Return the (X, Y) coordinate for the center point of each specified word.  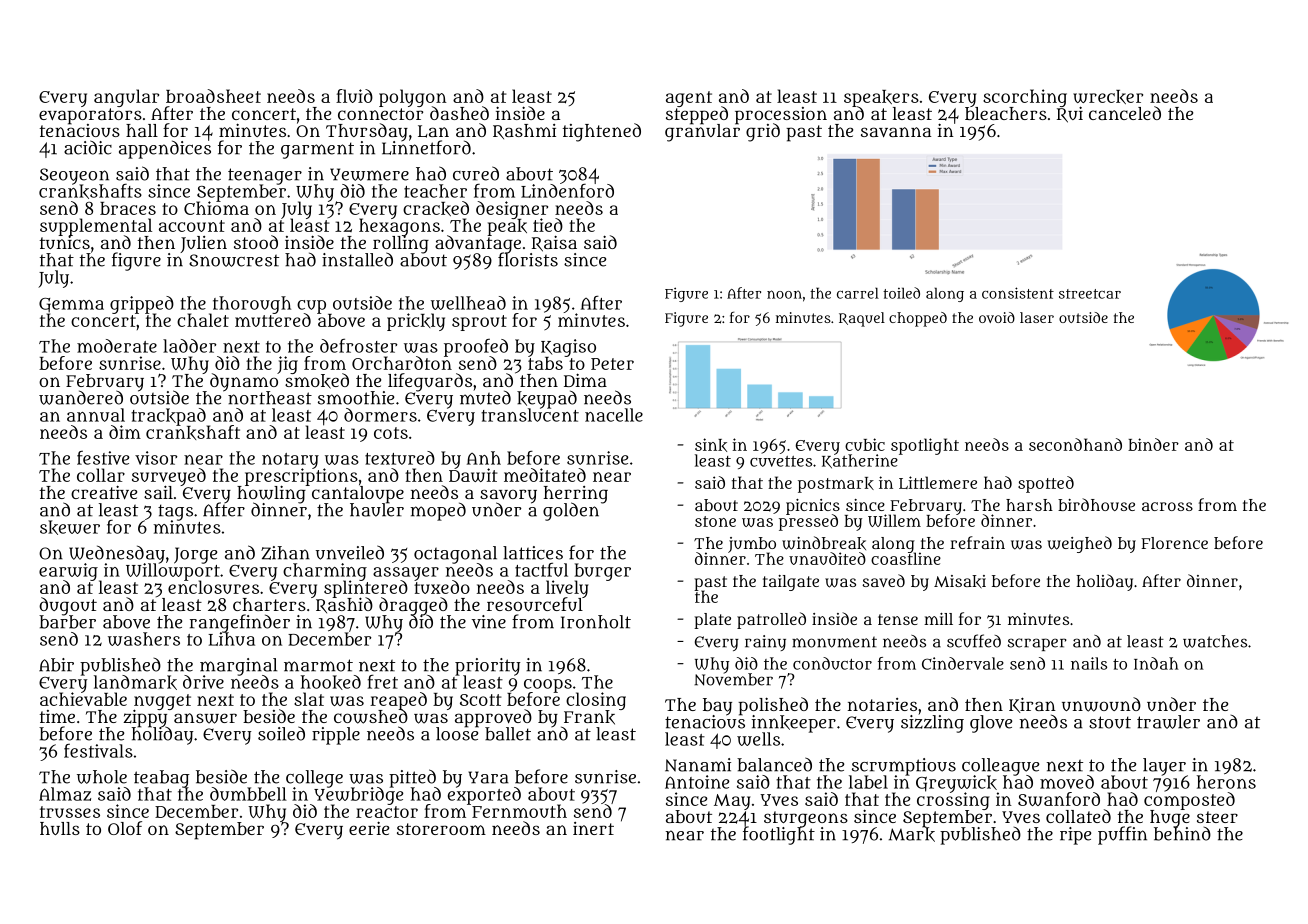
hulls (60, 828)
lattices (533, 553)
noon (784, 294)
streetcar (1090, 294)
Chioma (216, 208)
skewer (70, 527)
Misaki (960, 582)
